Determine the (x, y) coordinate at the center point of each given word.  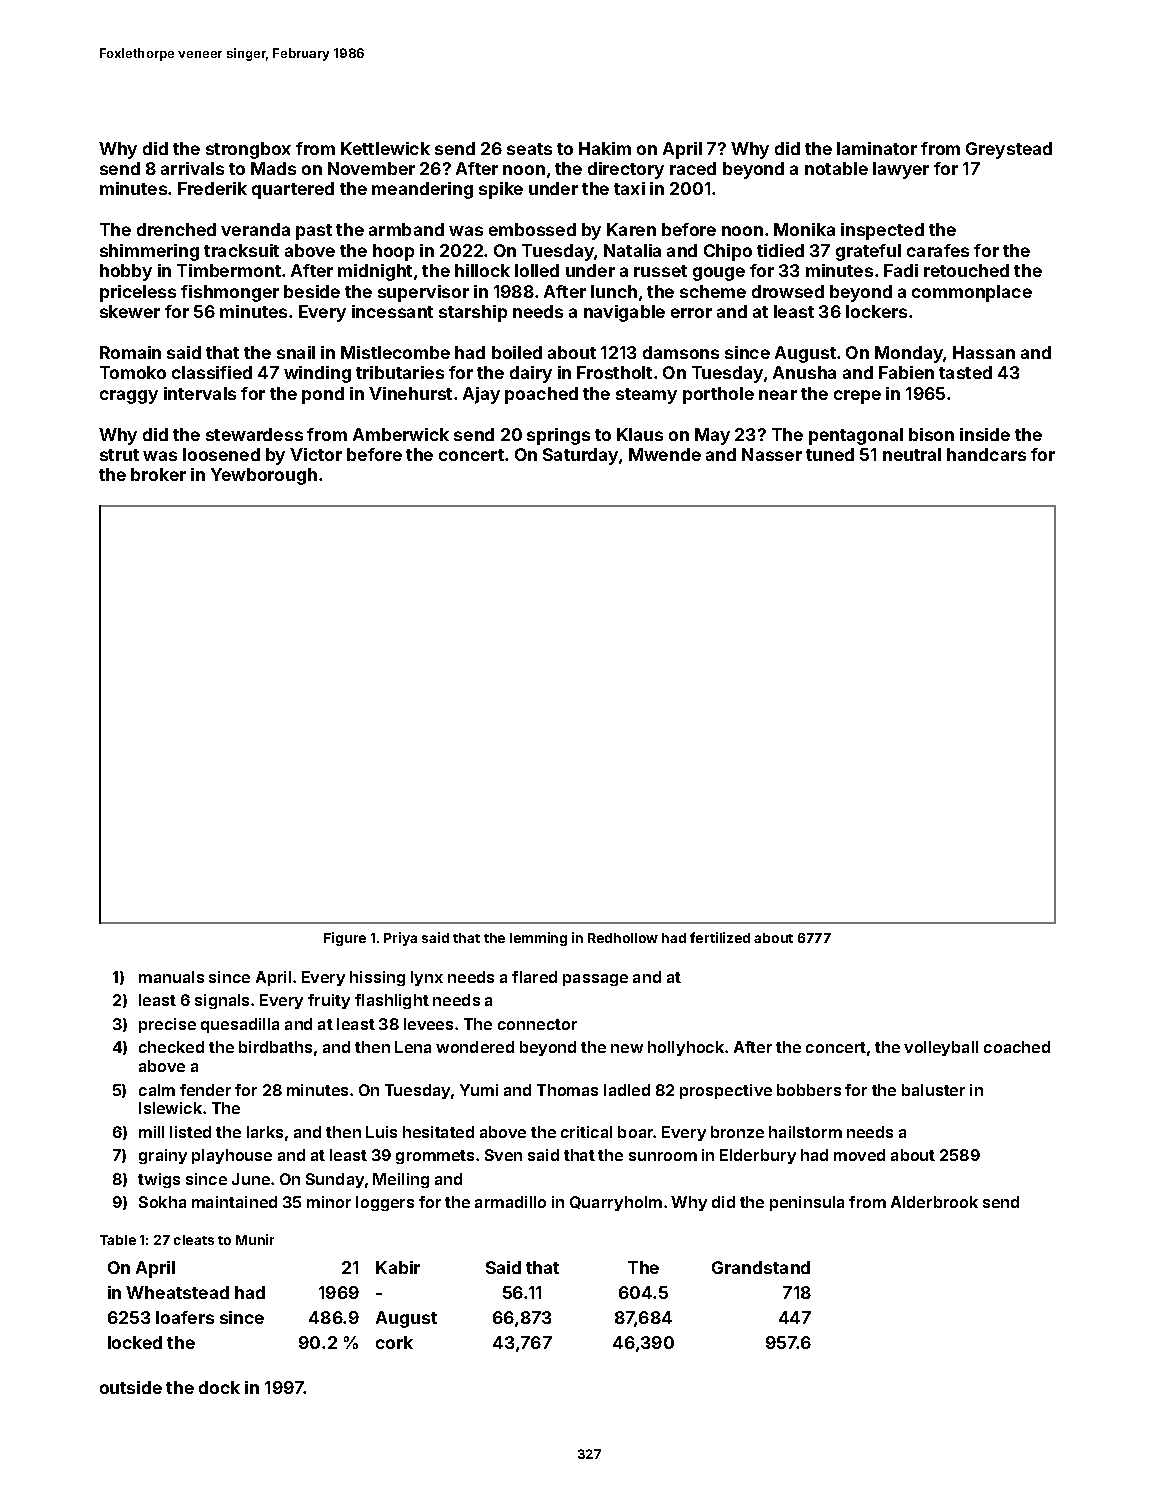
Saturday (580, 456)
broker (158, 474)
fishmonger (230, 293)
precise (167, 1025)
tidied (780, 250)
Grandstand (761, 1267)
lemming (538, 939)
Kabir (398, 1267)
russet (660, 271)
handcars (986, 454)
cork (394, 1342)
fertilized (720, 937)
